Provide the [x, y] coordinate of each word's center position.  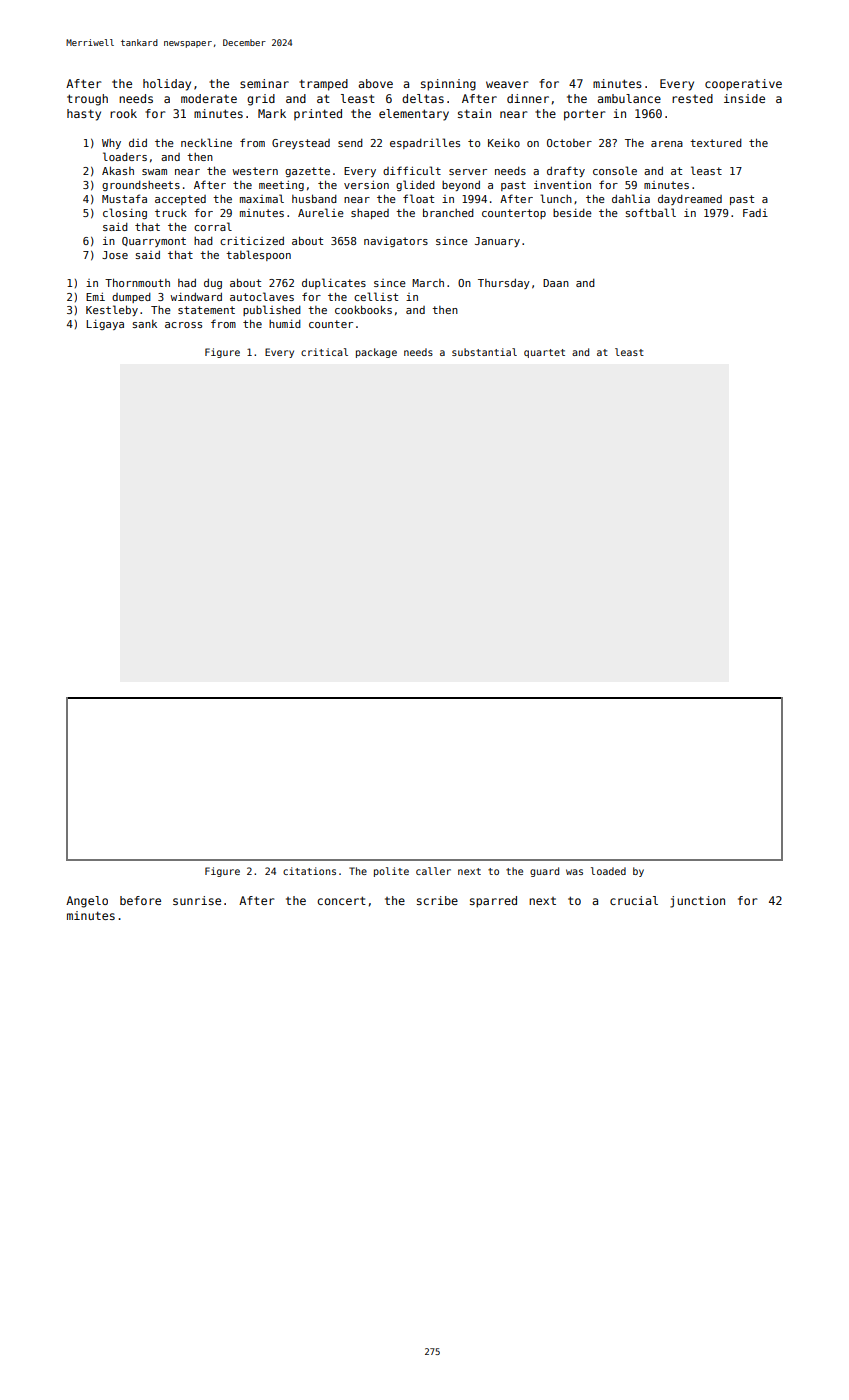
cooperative [743, 85]
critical [324, 352]
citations [309, 871]
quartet [544, 353]
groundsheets [141, 186]
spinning [448, 85]
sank [144, 324]
